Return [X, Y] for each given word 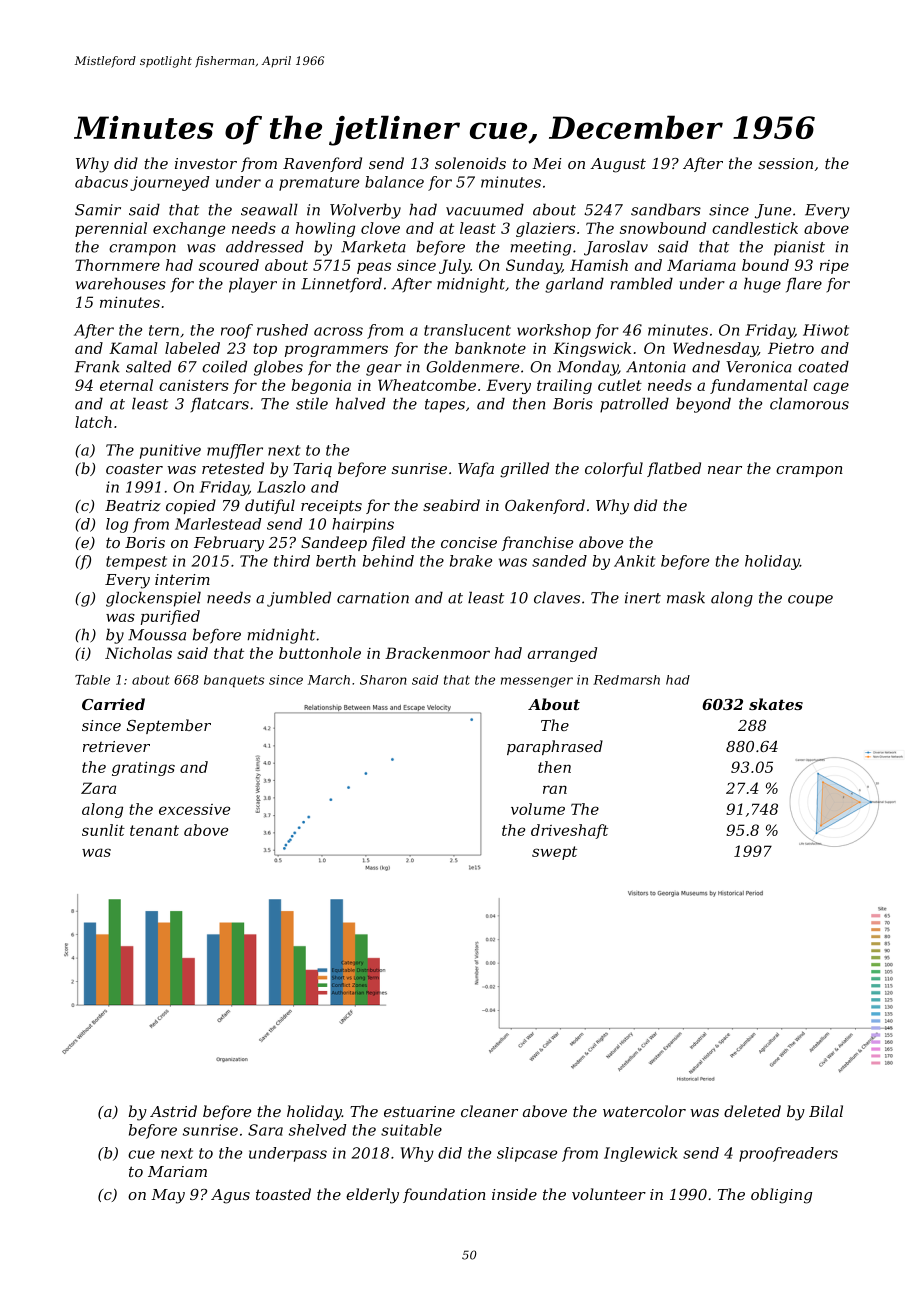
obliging [781, 1196]
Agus [230, 1196]
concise [469, 542]
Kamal [133, 348]
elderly [372, 1196]
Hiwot [826, 330]
